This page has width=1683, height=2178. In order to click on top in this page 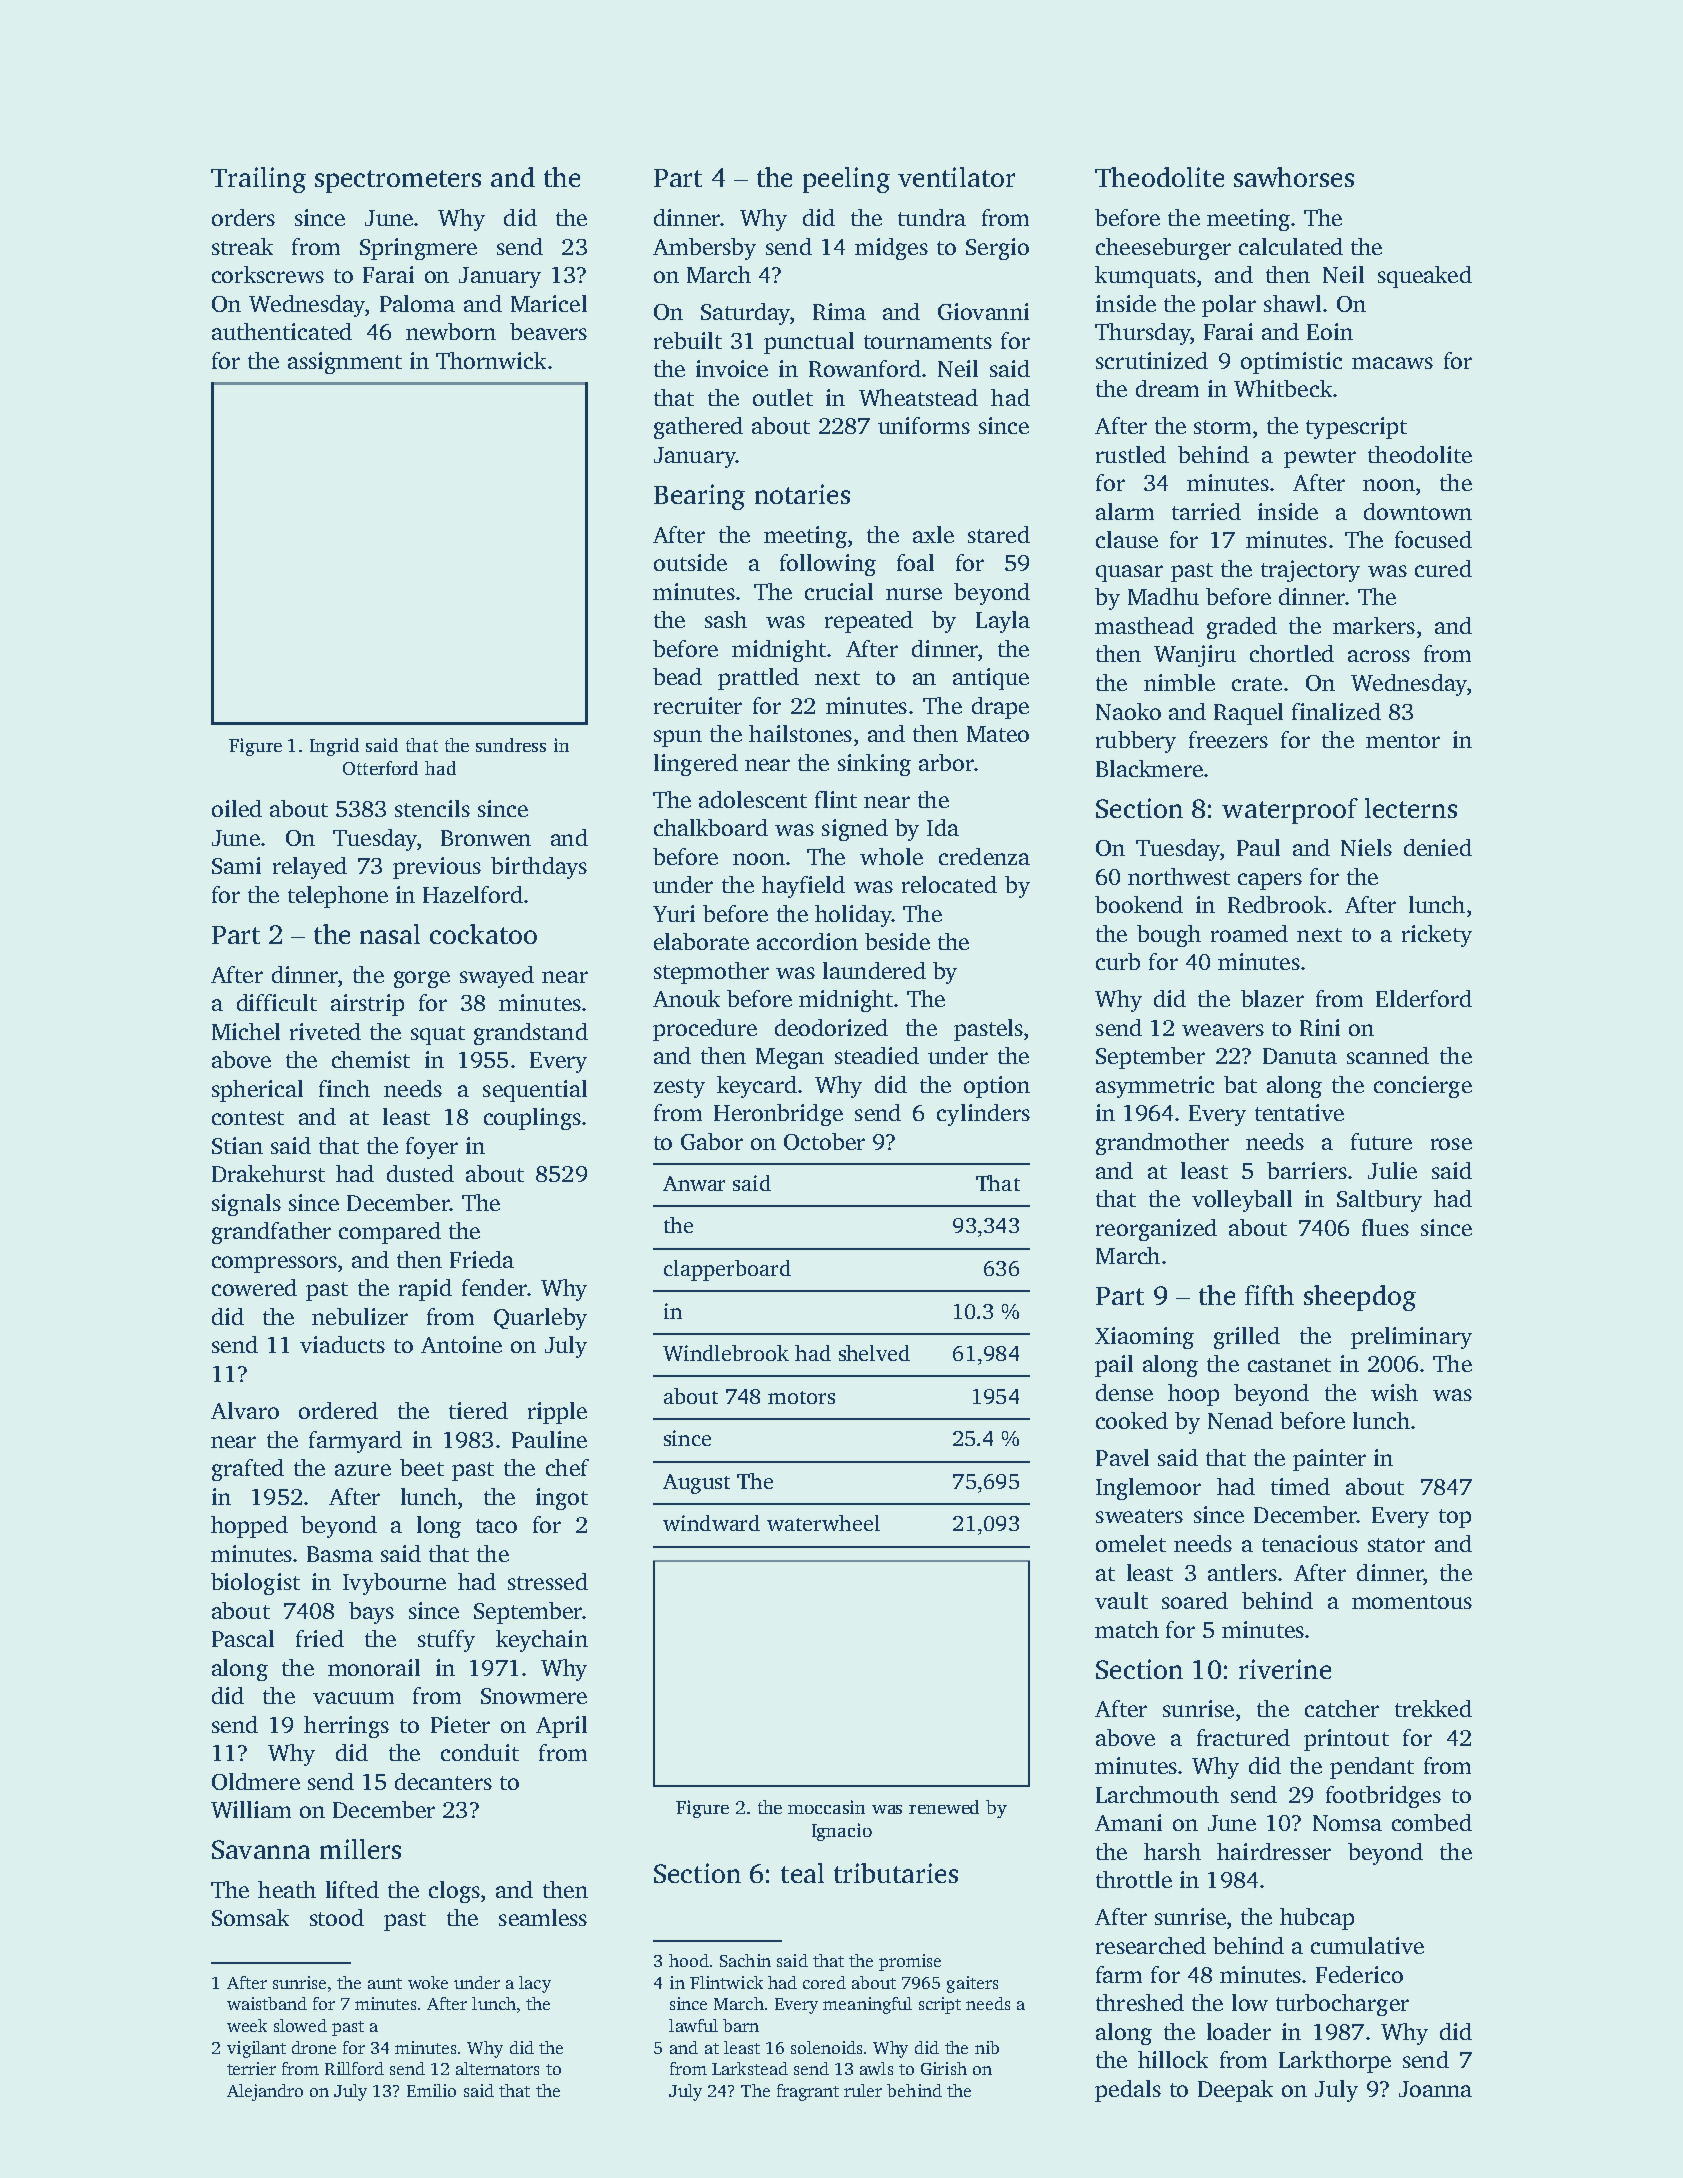, I will do `click(1455, 1518)`.
